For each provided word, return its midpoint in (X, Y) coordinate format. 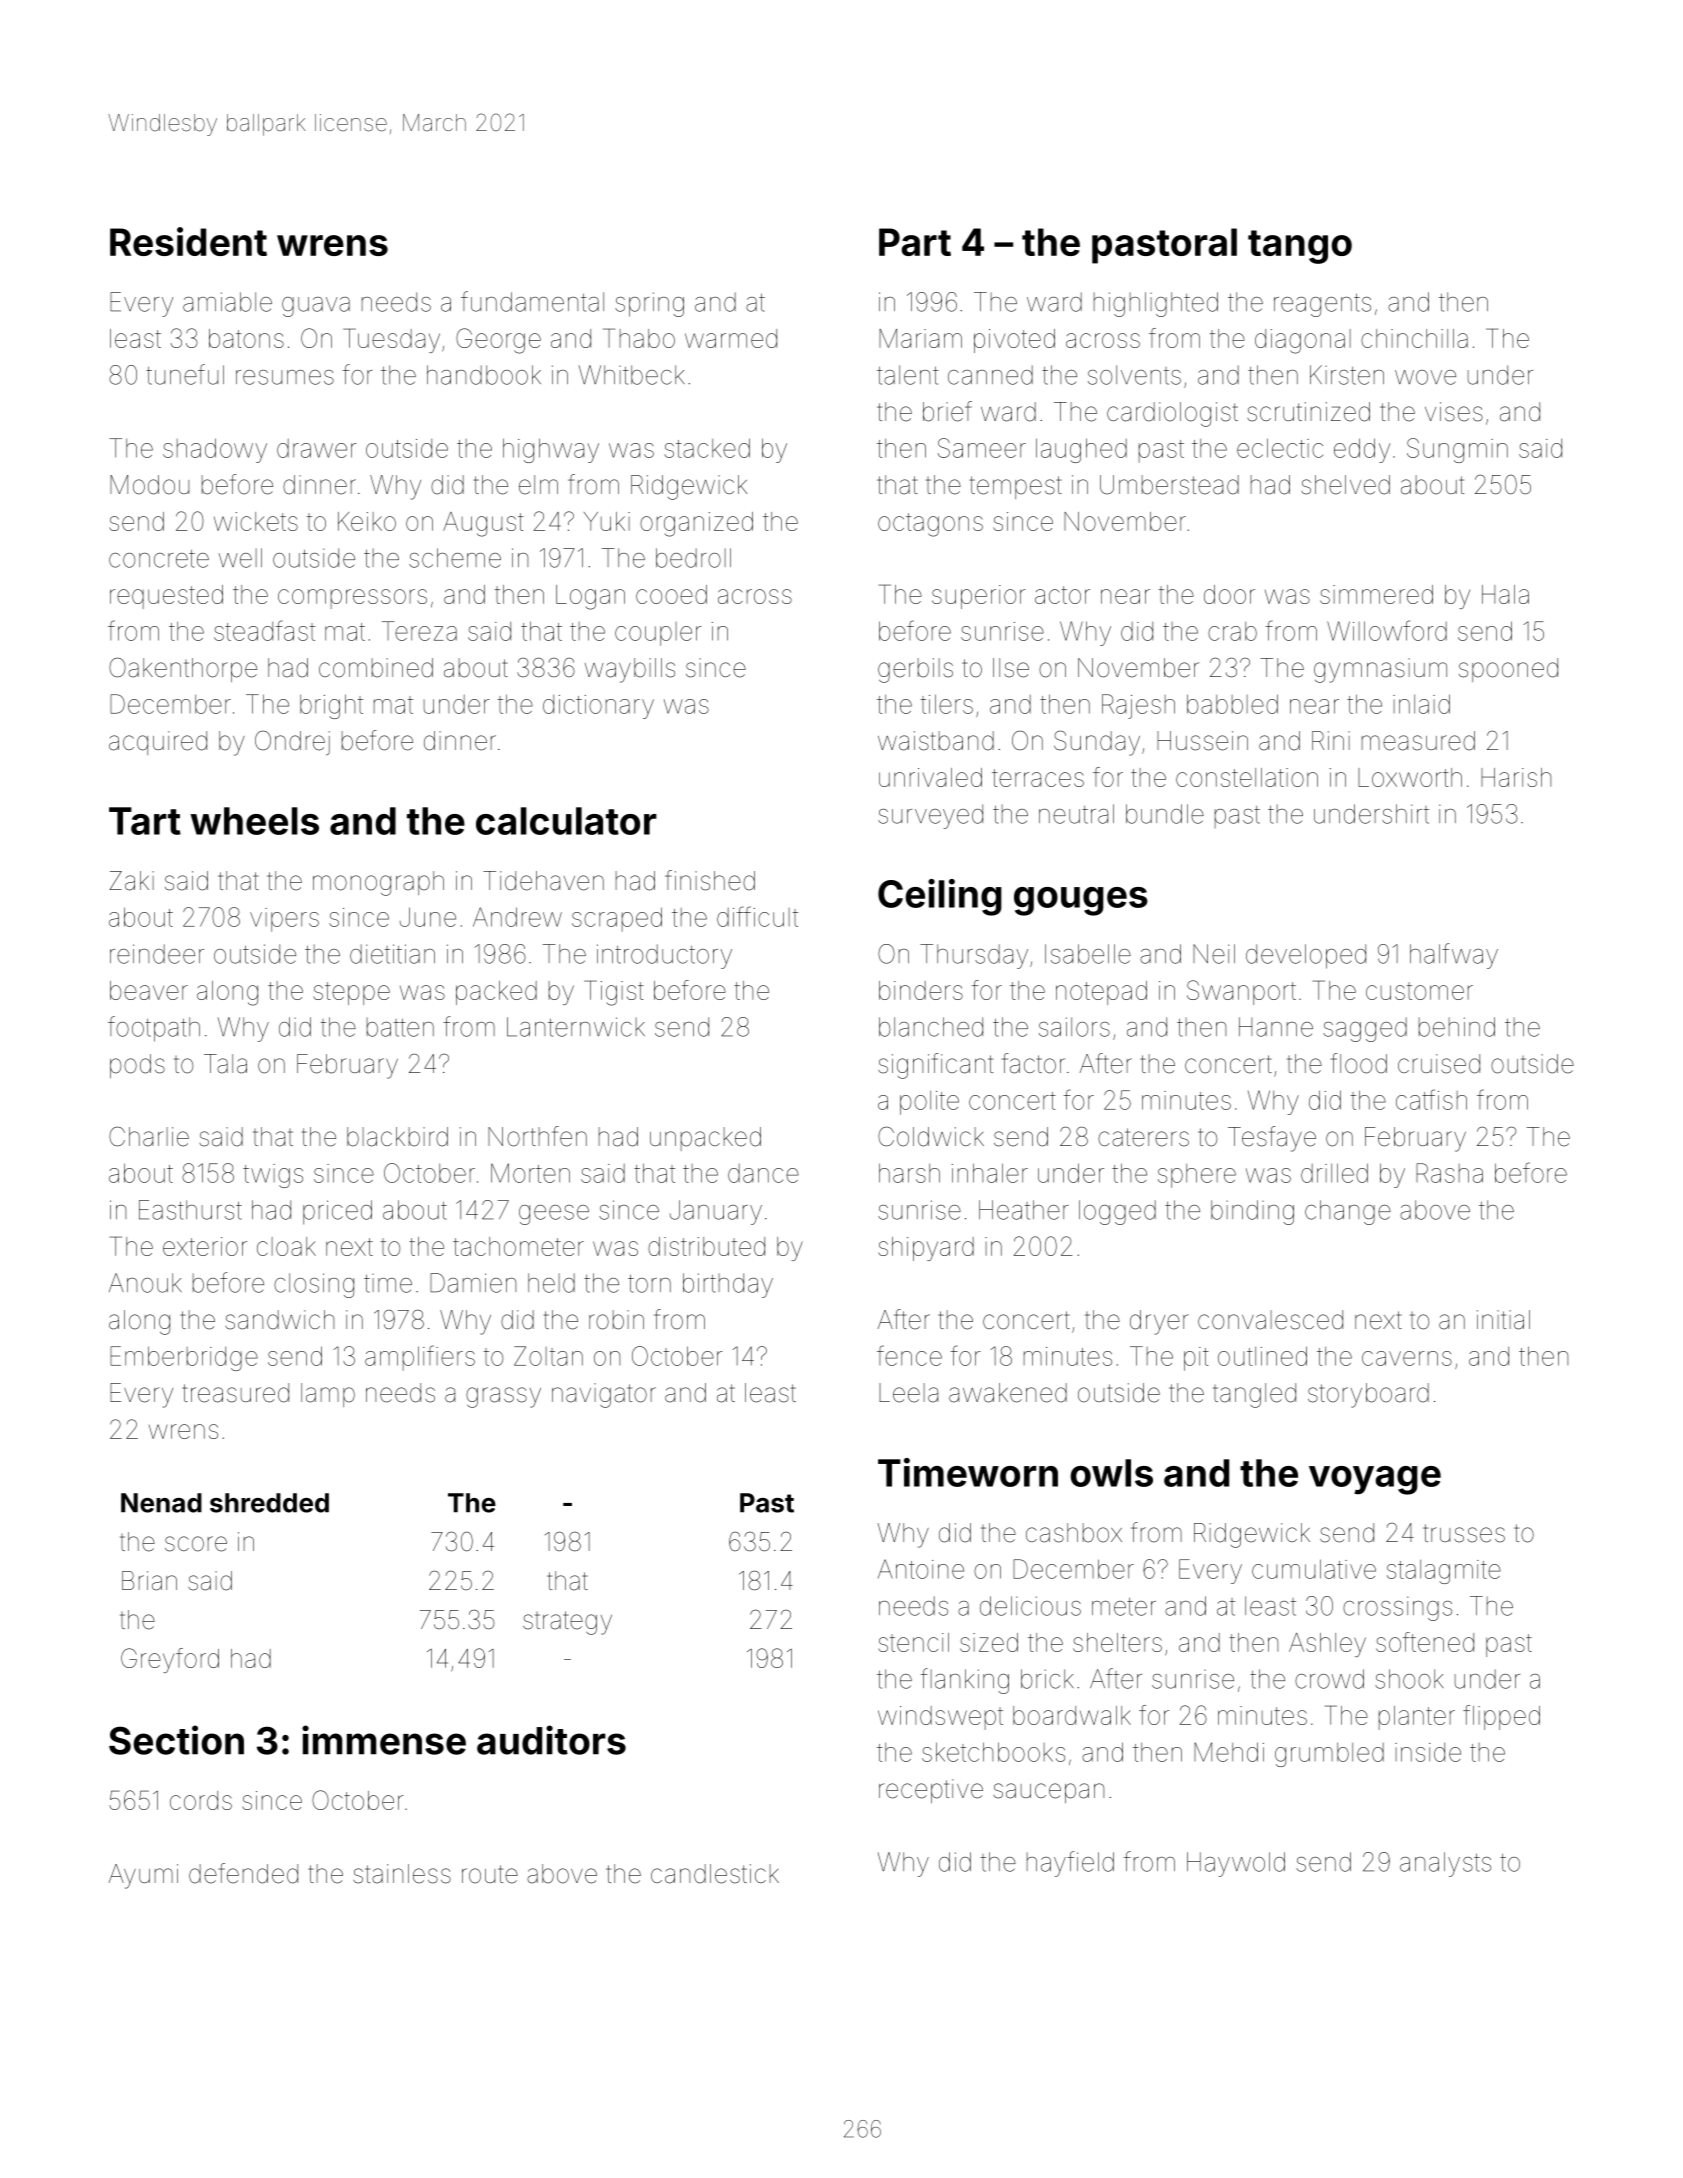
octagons (930, 525)
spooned (1508, 670)
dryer (1159, 1322)
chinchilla (1414, 338)
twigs (273, 1176)
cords (201, 1800)
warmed (731, 338)
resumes (285, 377)
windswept (940, 1718)
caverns (1407, 1358)
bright (331, 706)
